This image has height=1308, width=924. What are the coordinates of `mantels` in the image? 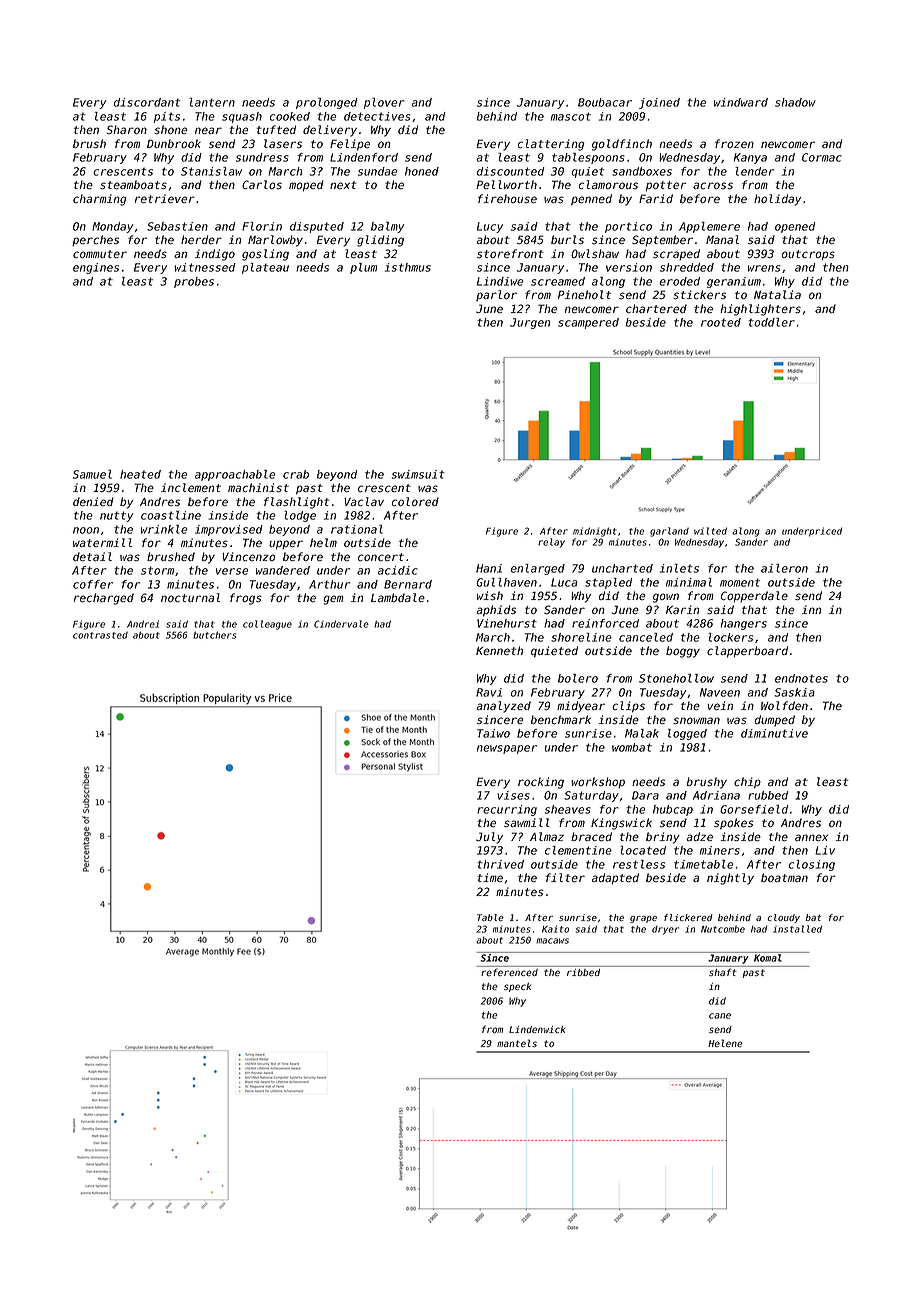 It's located at (517, 1043).
